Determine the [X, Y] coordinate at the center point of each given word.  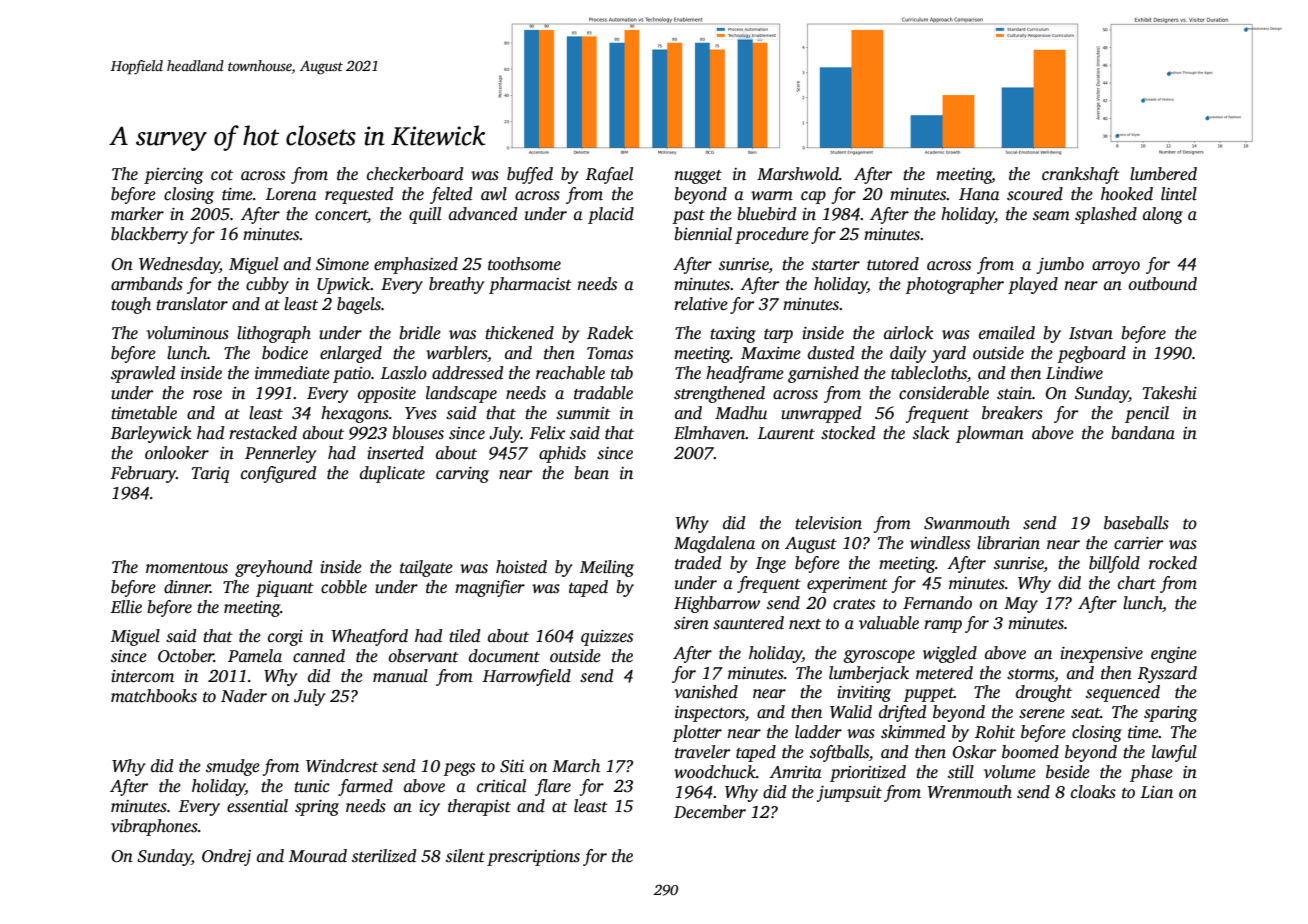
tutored [893, 264]
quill [425, 215]
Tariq [210, 475]
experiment [847, 585]
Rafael [609, 175]
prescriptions [533, 858]
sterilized [384, 856]
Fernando [937, 603]
